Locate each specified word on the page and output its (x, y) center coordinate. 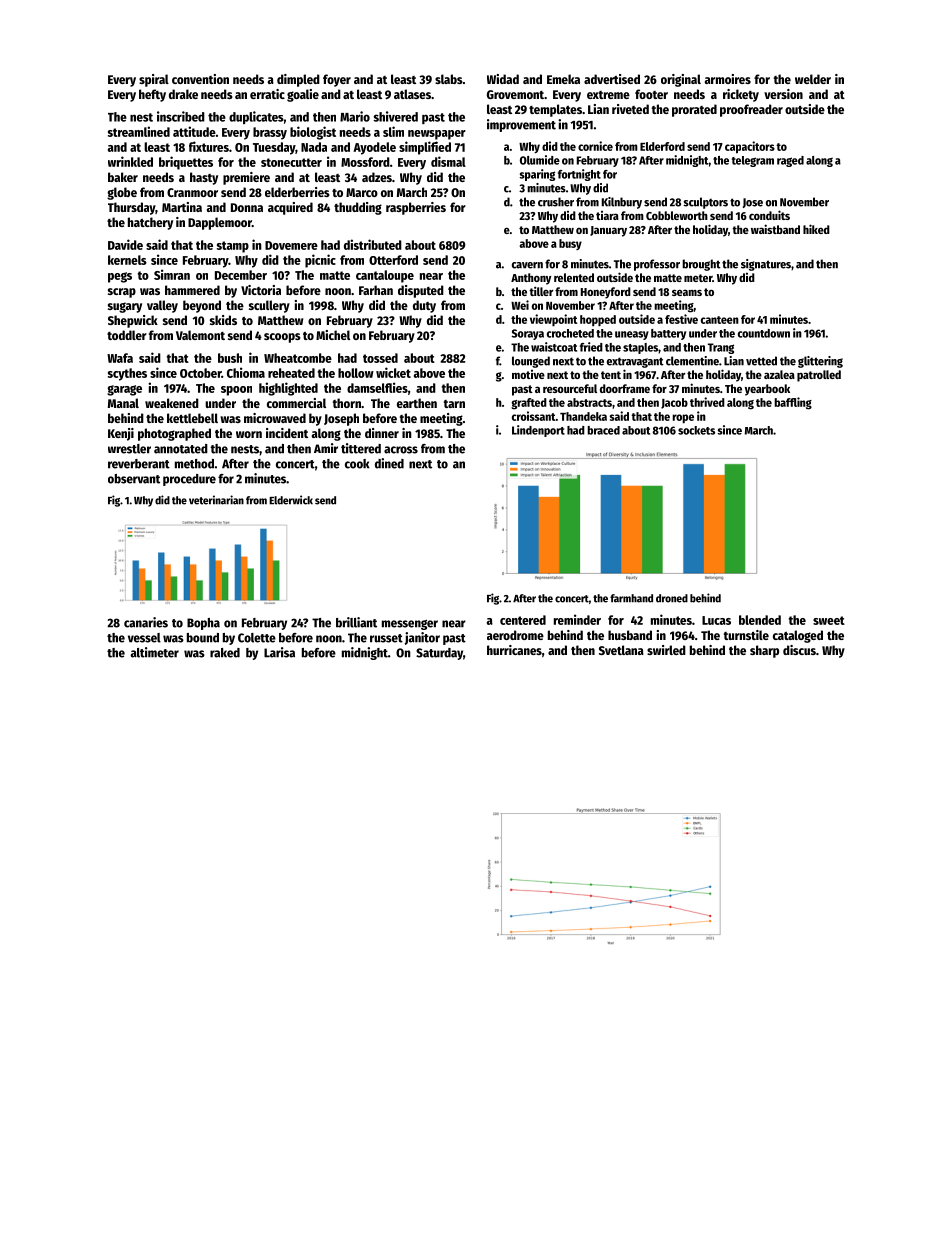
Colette (257, 638)
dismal (448, 161)
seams (687, 292)
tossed (380, 358)
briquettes (186, 163)
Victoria (261, 290)
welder (813, 79)
